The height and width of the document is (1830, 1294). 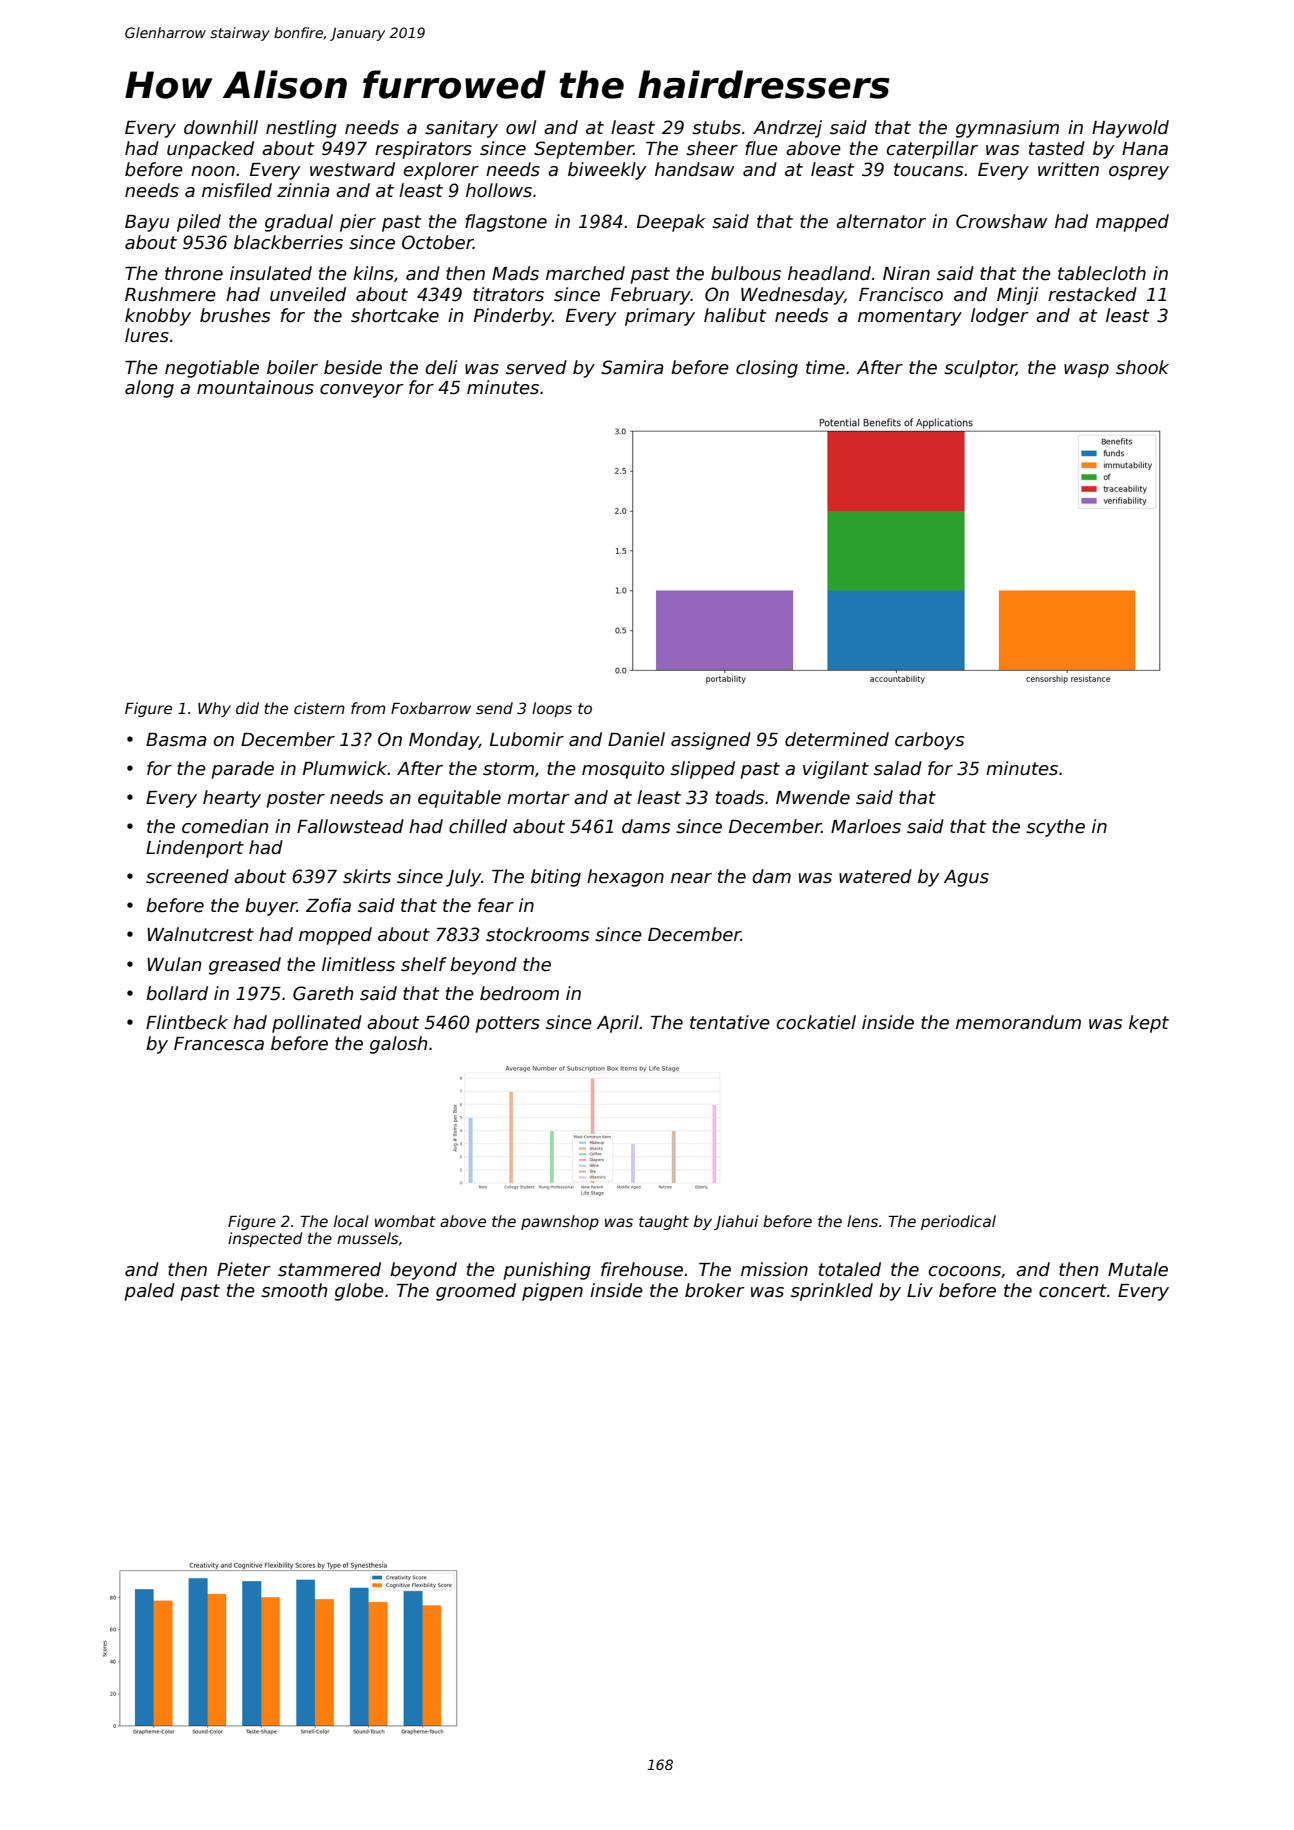 I want to click on shortcake, so click(x=395, y=315).
